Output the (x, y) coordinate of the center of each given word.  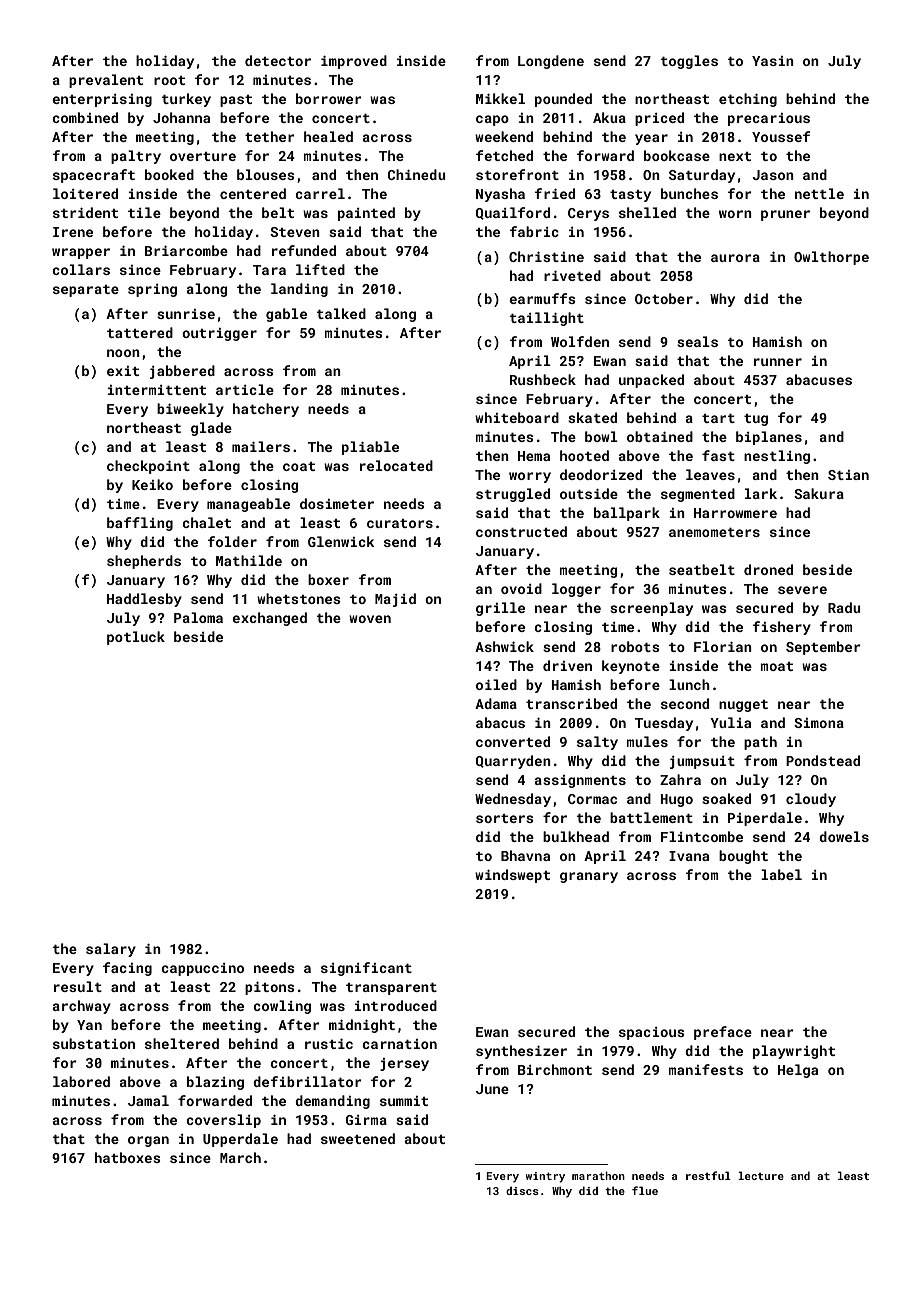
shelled (647, 212)
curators (400, 523)
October (664, 298)
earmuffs (542, 298)
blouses (265, 174)
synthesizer (521, 1052)
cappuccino (202, 969)
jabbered (182, 372)
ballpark (627, 514)
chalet (206, 522)
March (240, 1157)
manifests (706, 1069)
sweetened (358, 1138)
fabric (534, 231)
